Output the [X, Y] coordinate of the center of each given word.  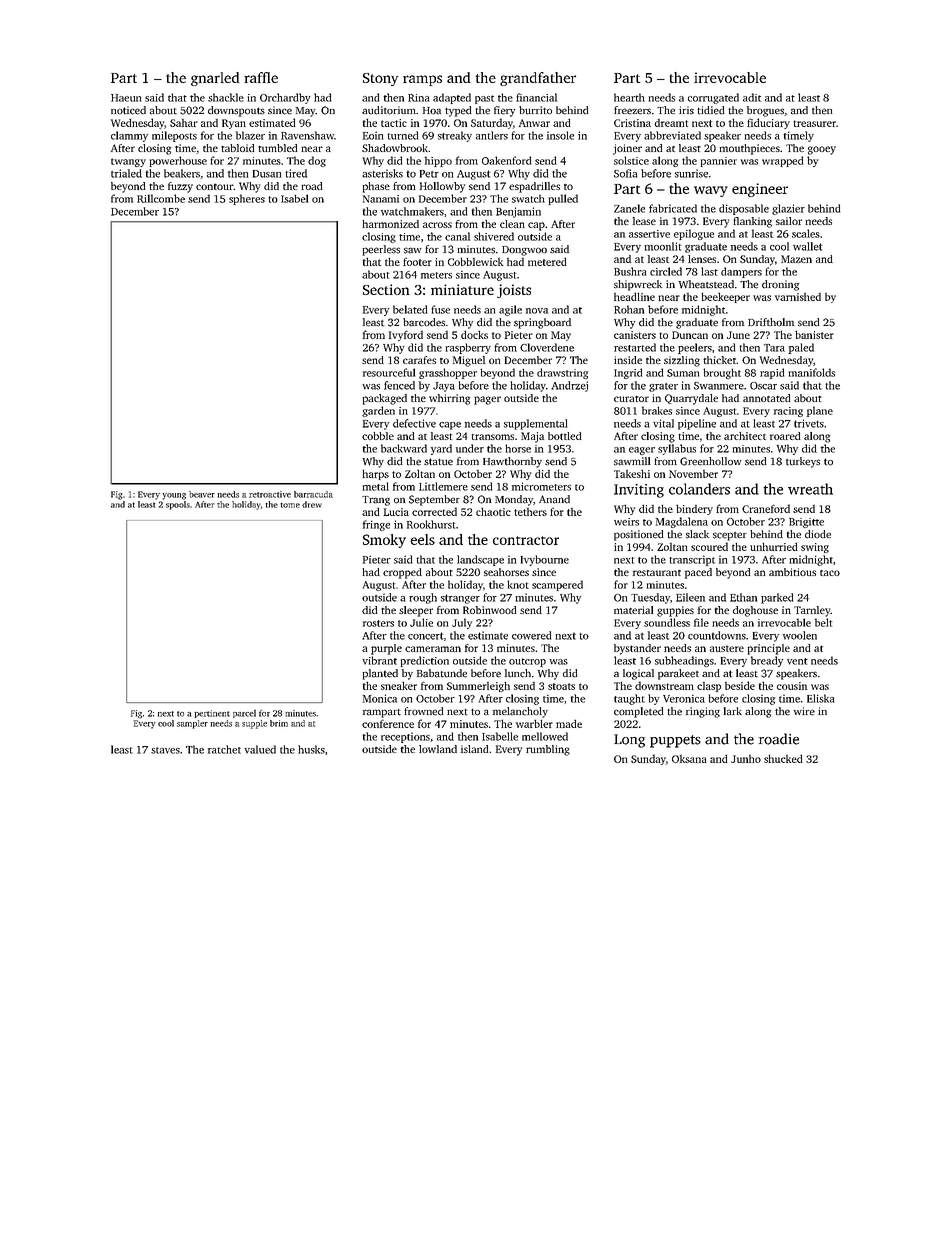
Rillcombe [161, 198]
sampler [192, 724]
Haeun [126, 98]
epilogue [694, 234]
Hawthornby [512, 462]
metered [547, 261]
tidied [711, 110]
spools [178, 505]
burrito [535, 110]
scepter [730, 536]
